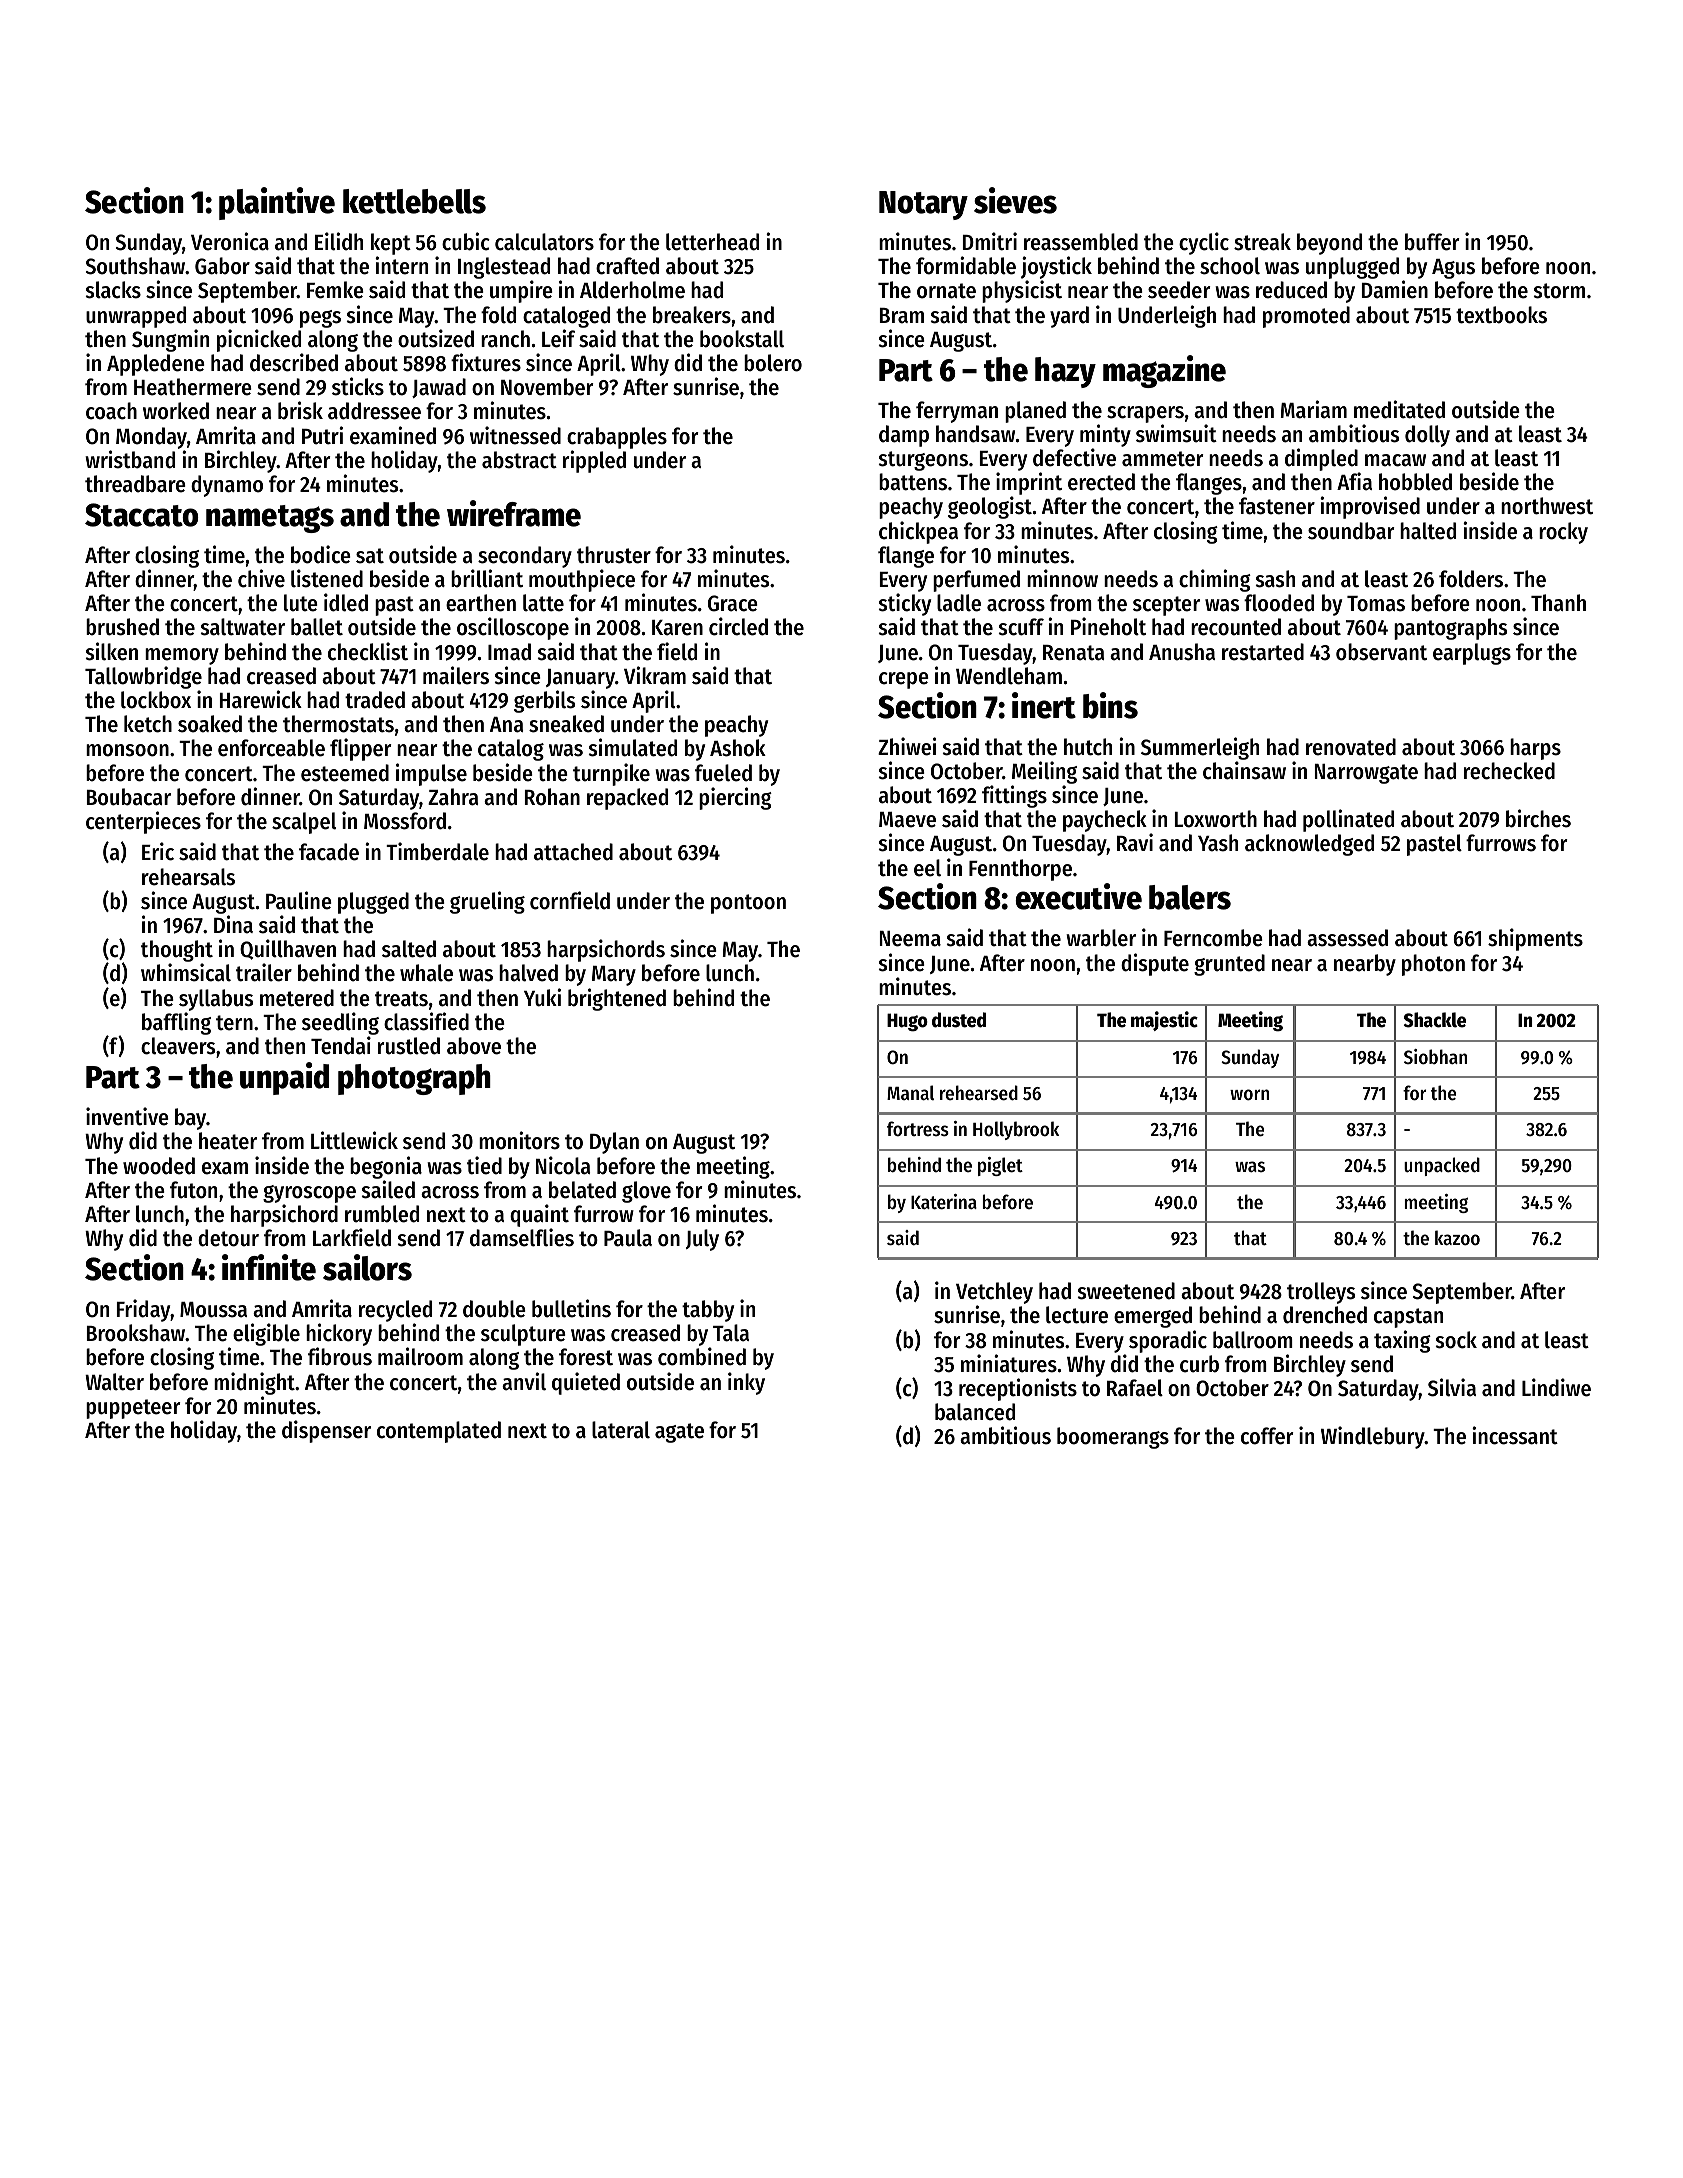  What do you see at coordinates (1547, 506) in the screenshot?
I see `northwest` at bounding box center [1547, 506].
